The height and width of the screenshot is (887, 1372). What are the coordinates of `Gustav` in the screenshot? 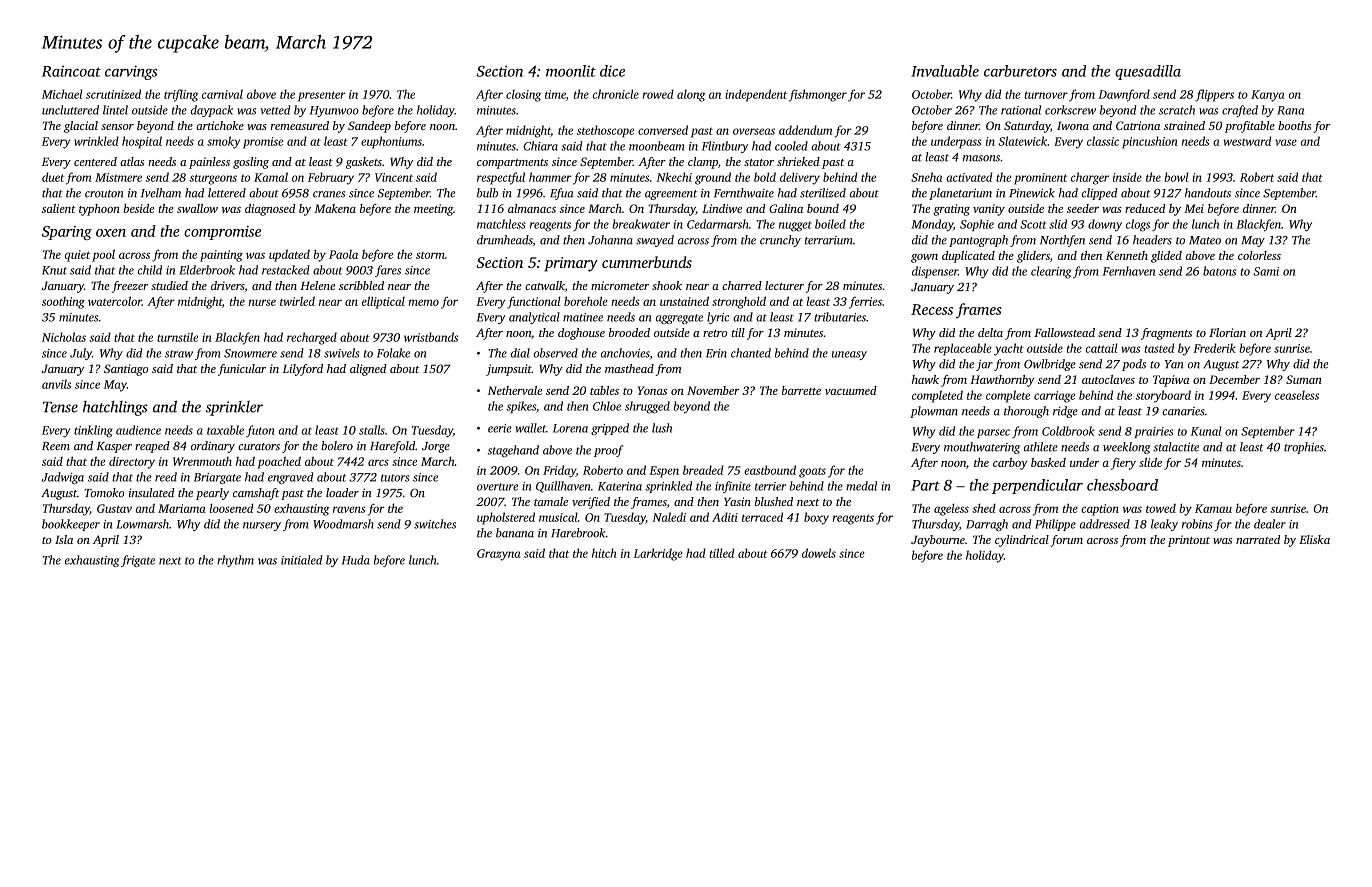 It's located at (114, 508).
